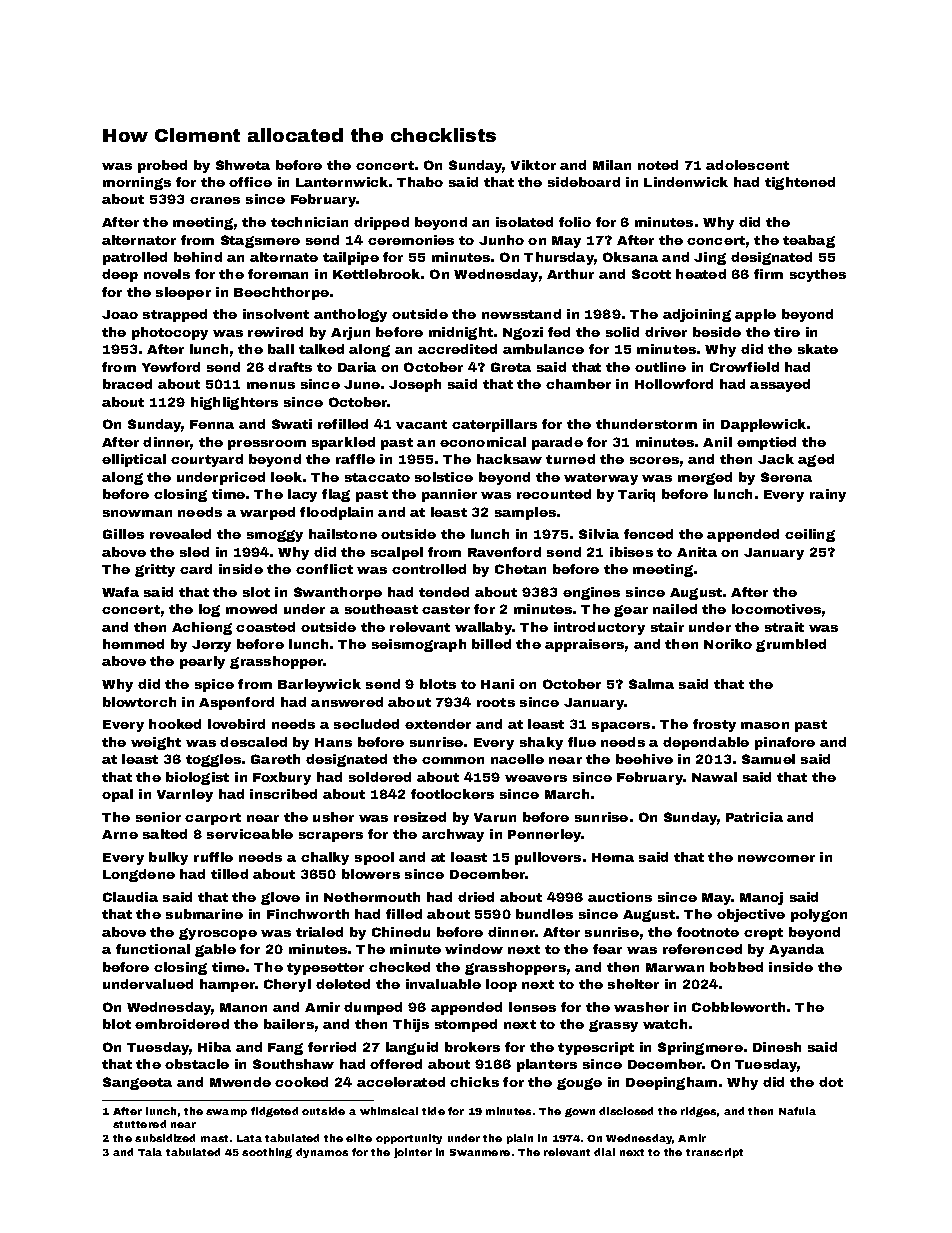 Image resolution: width=952 pixels, height=1233 pixels. What do you see at coordinates (162, 166) in the image?
I see `probed` at bounding box center [162, 166].
